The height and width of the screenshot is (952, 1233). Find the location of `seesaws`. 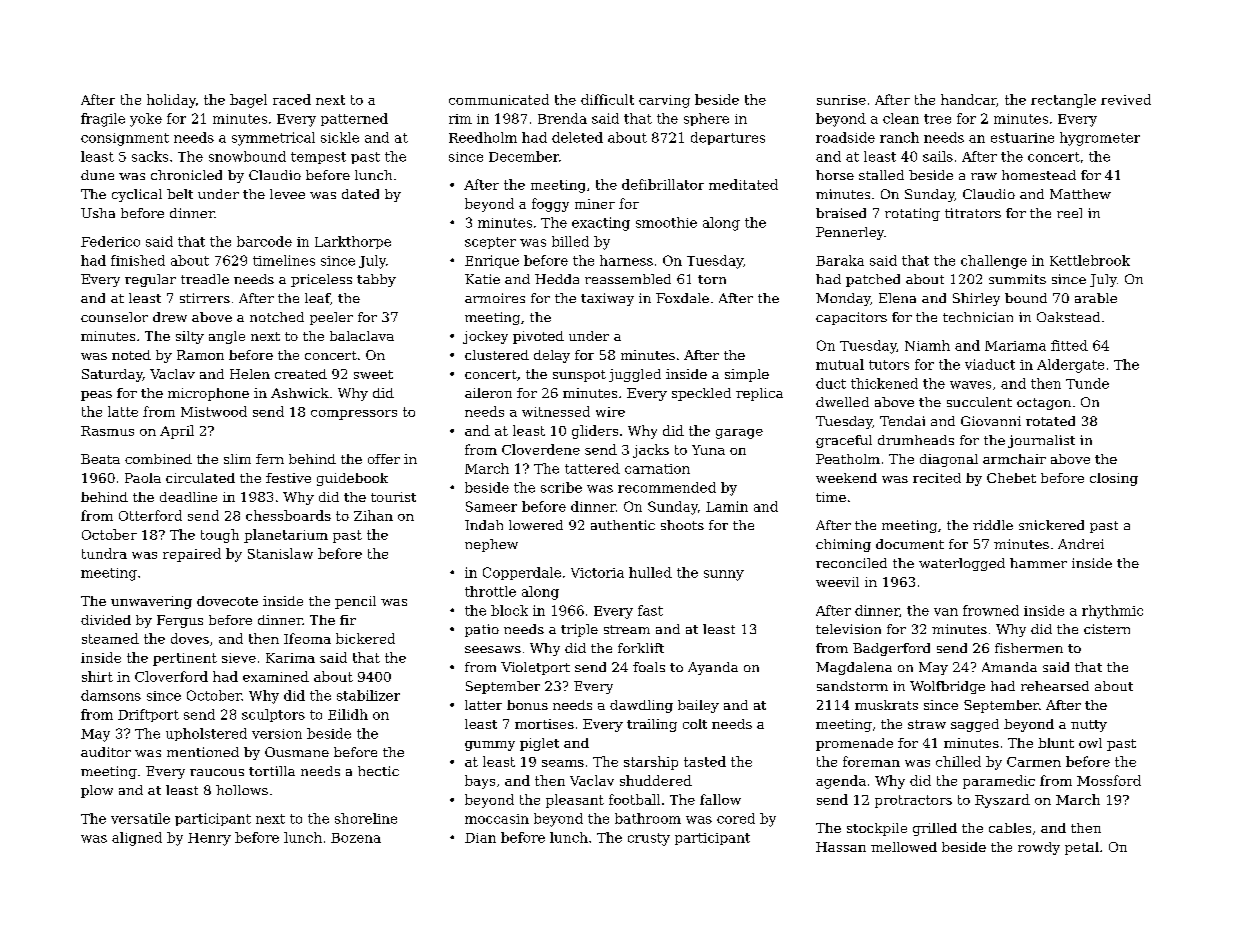

seesaws is located at coordinates (493, 649).
